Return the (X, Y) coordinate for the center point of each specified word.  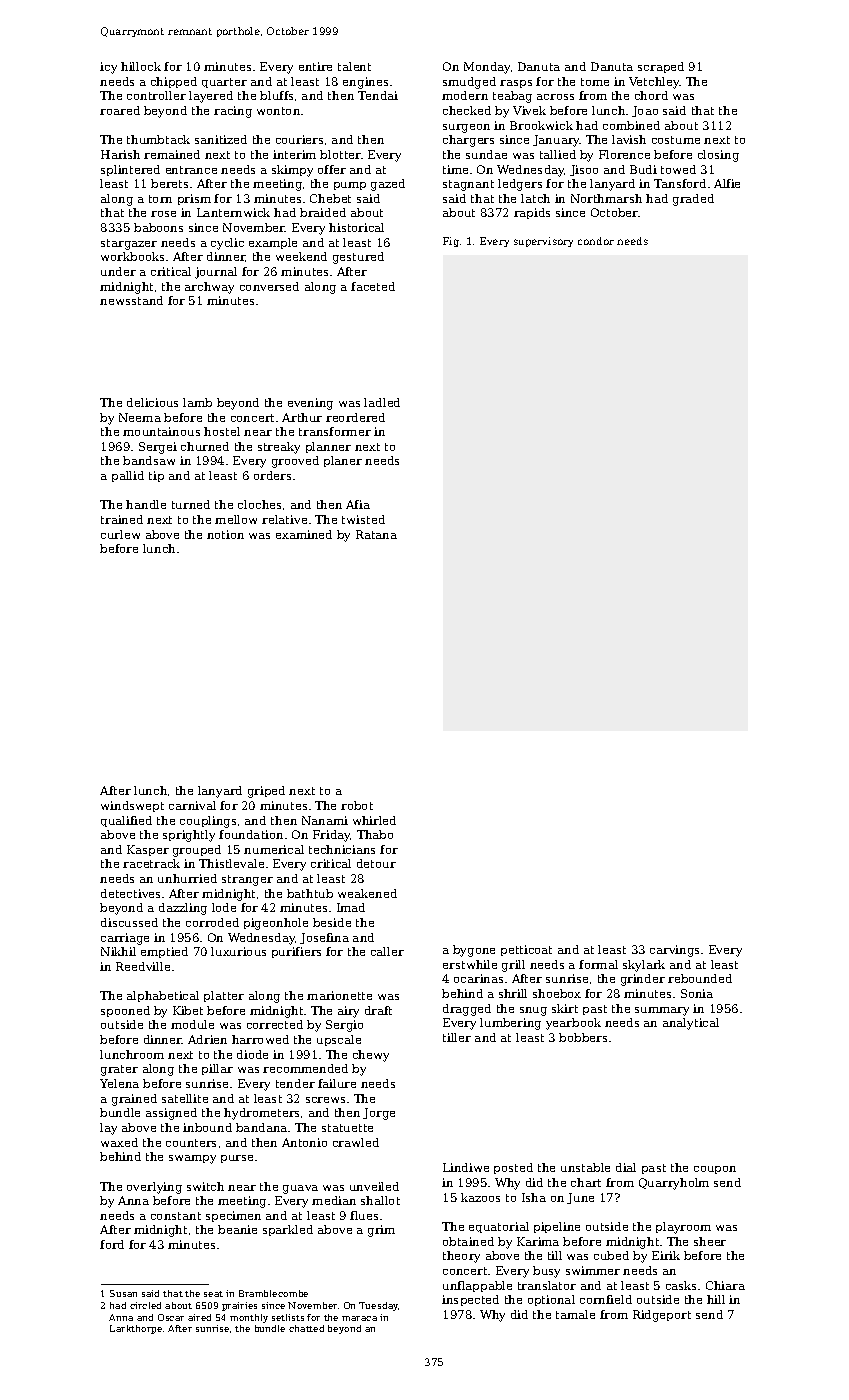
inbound (207, 1127)
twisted (363, 519)
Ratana (376, 534)
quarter (224, 83)
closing (718, 156)
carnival (192, 805)
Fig (451, 242)
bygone (474, 951)
